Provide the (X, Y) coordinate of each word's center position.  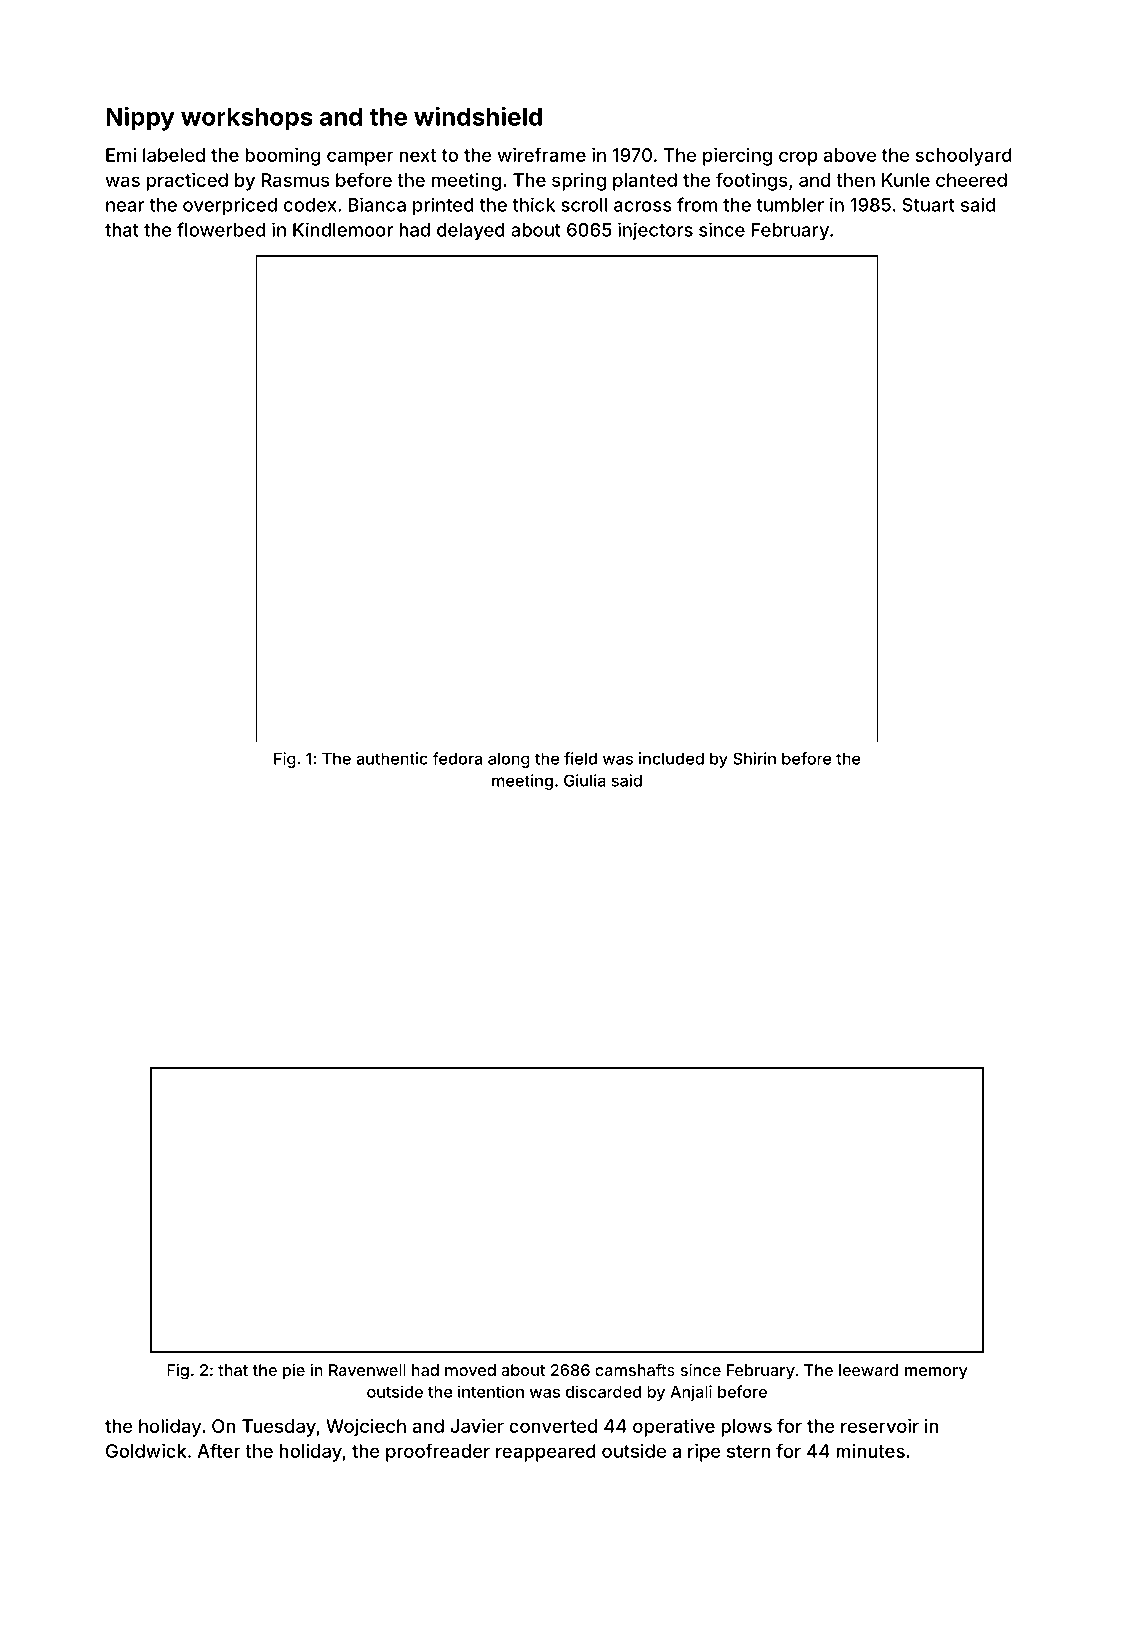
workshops (246, 119)
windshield (478, 116)
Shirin (754, 758)
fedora (457, 758)
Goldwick (146, 1451)
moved (470, 1370)
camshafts (635, 1369)
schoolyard (964, 157)
